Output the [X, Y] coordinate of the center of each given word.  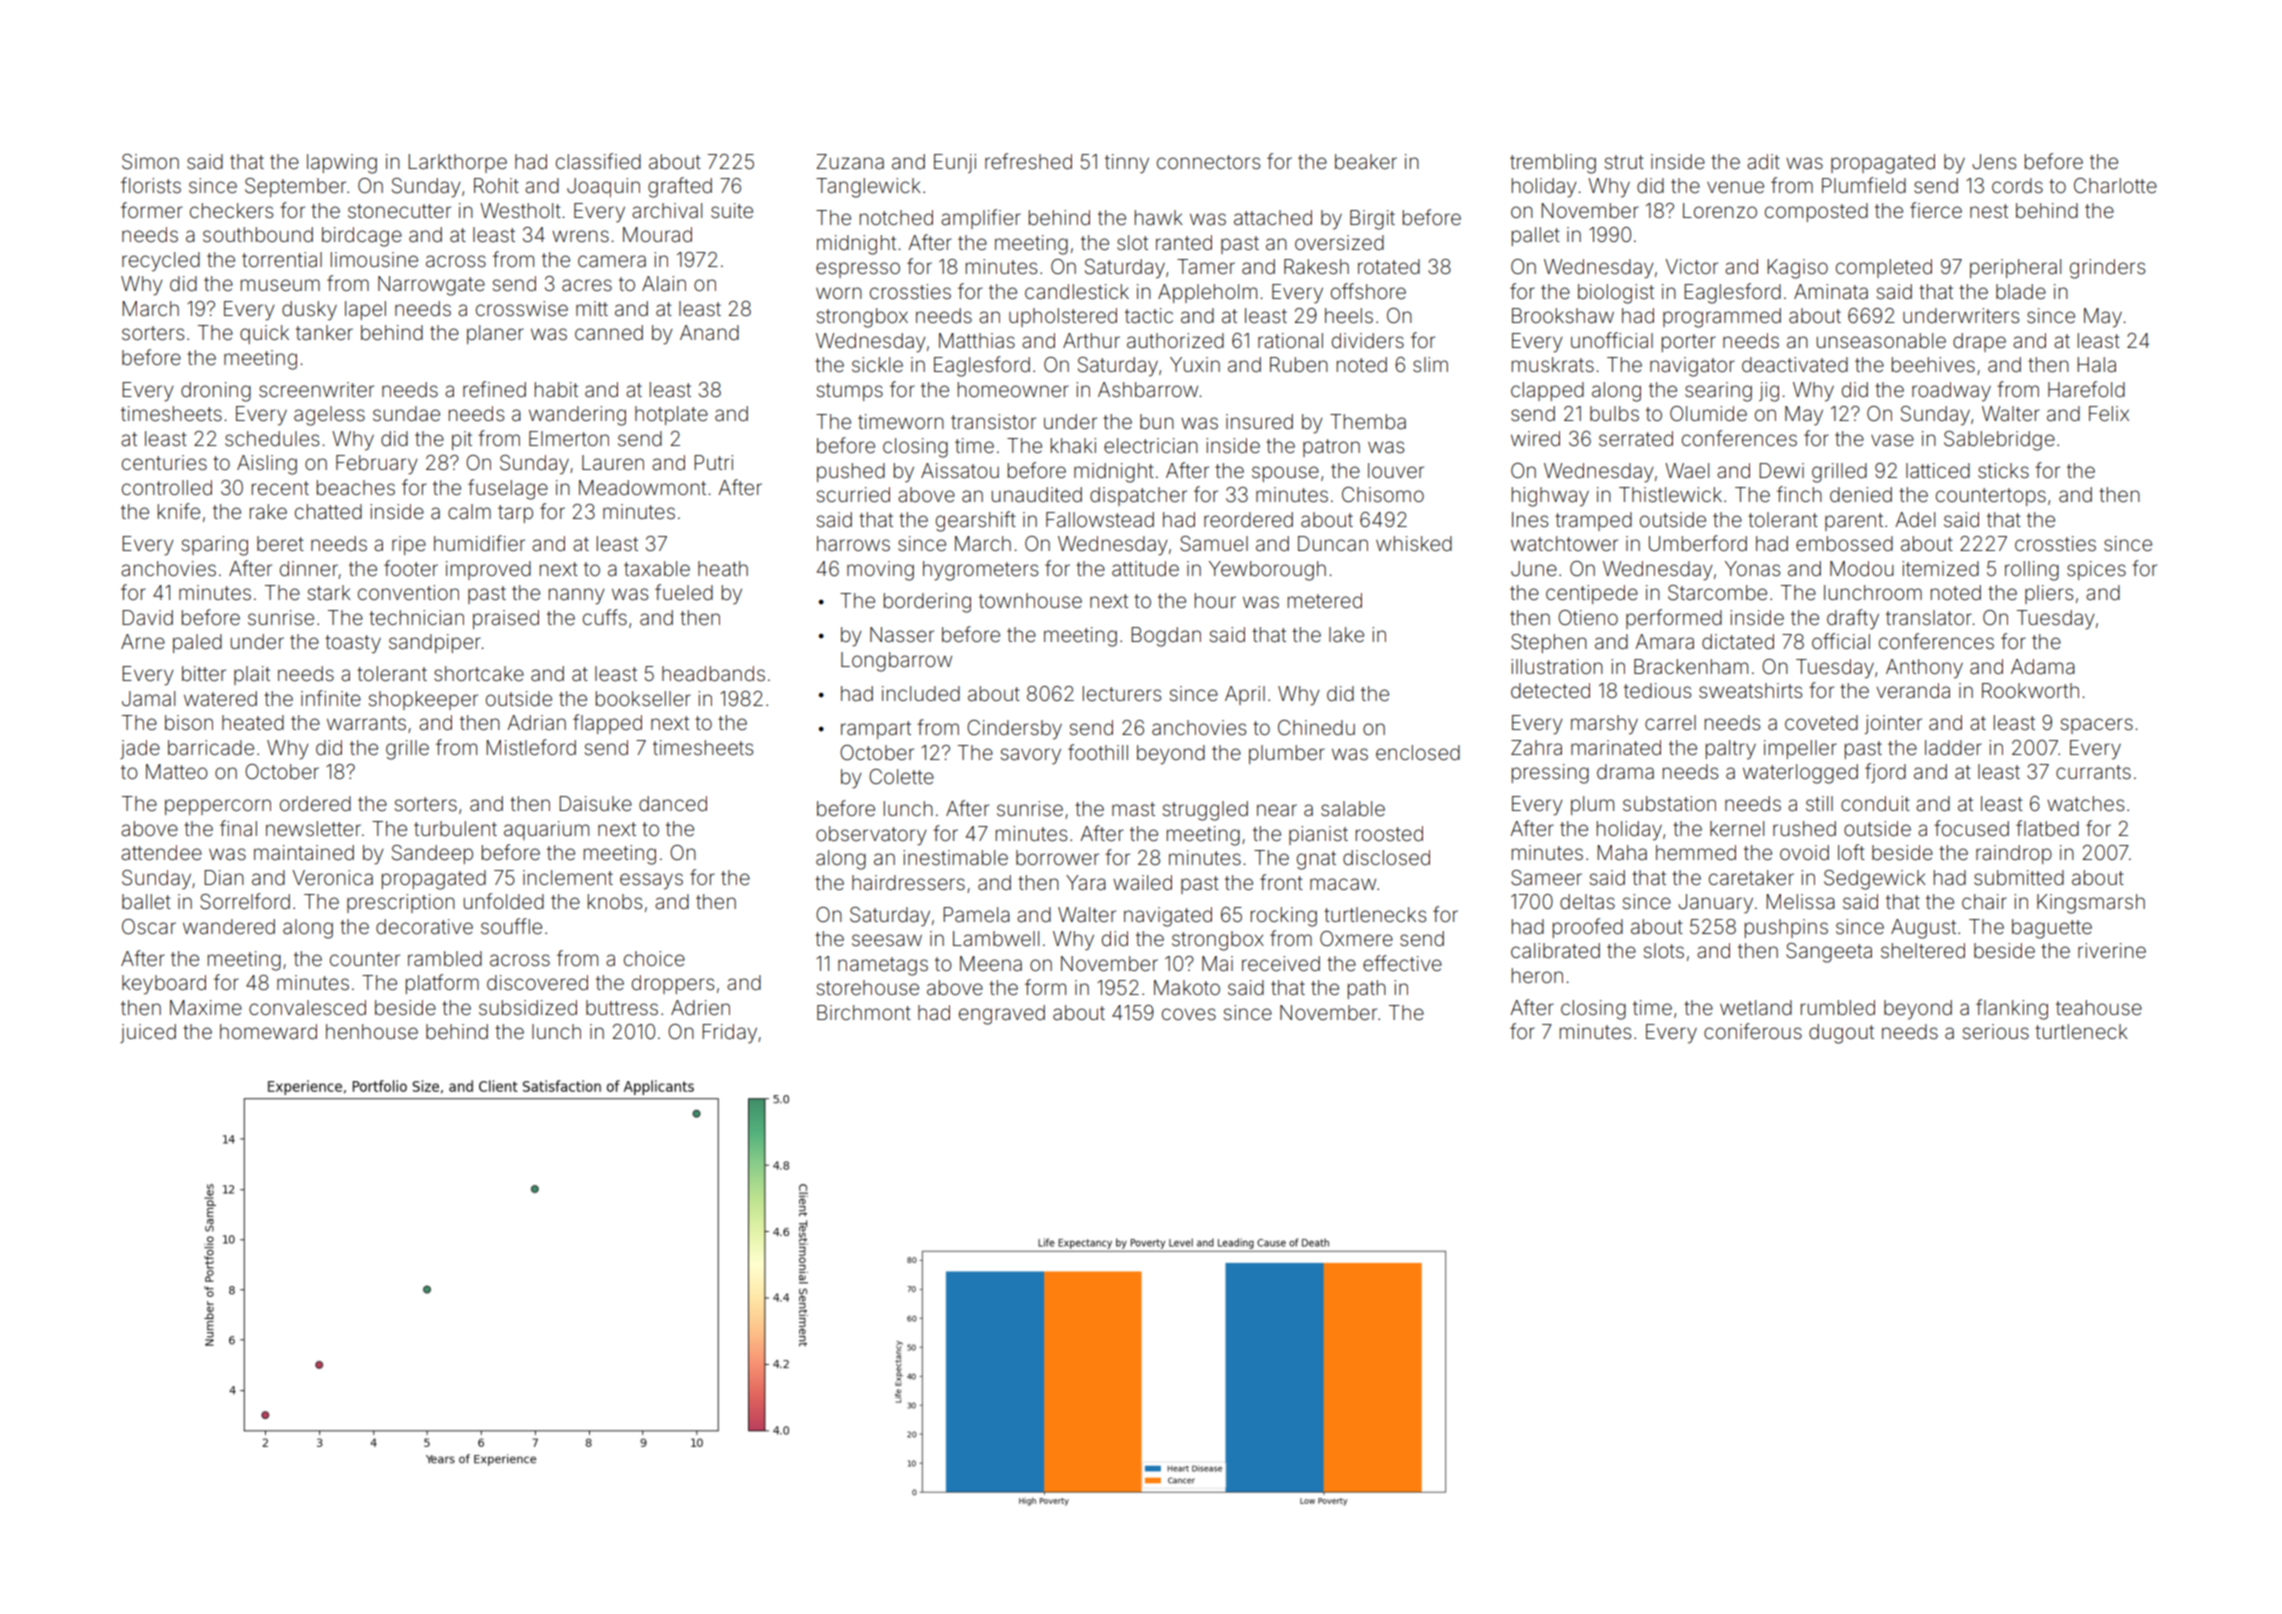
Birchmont [864, 1012]
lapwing [342, 164]
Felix [2109, 413]
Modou [1862, 568]
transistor [993, 421]
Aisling [267, 465]
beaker [1366, 161]
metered [1325, 600]
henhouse [372, 1031]
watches [2085, 803]
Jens [1994, 161]
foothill [1098, 752]
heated [253, 722]
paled [197, 643]
